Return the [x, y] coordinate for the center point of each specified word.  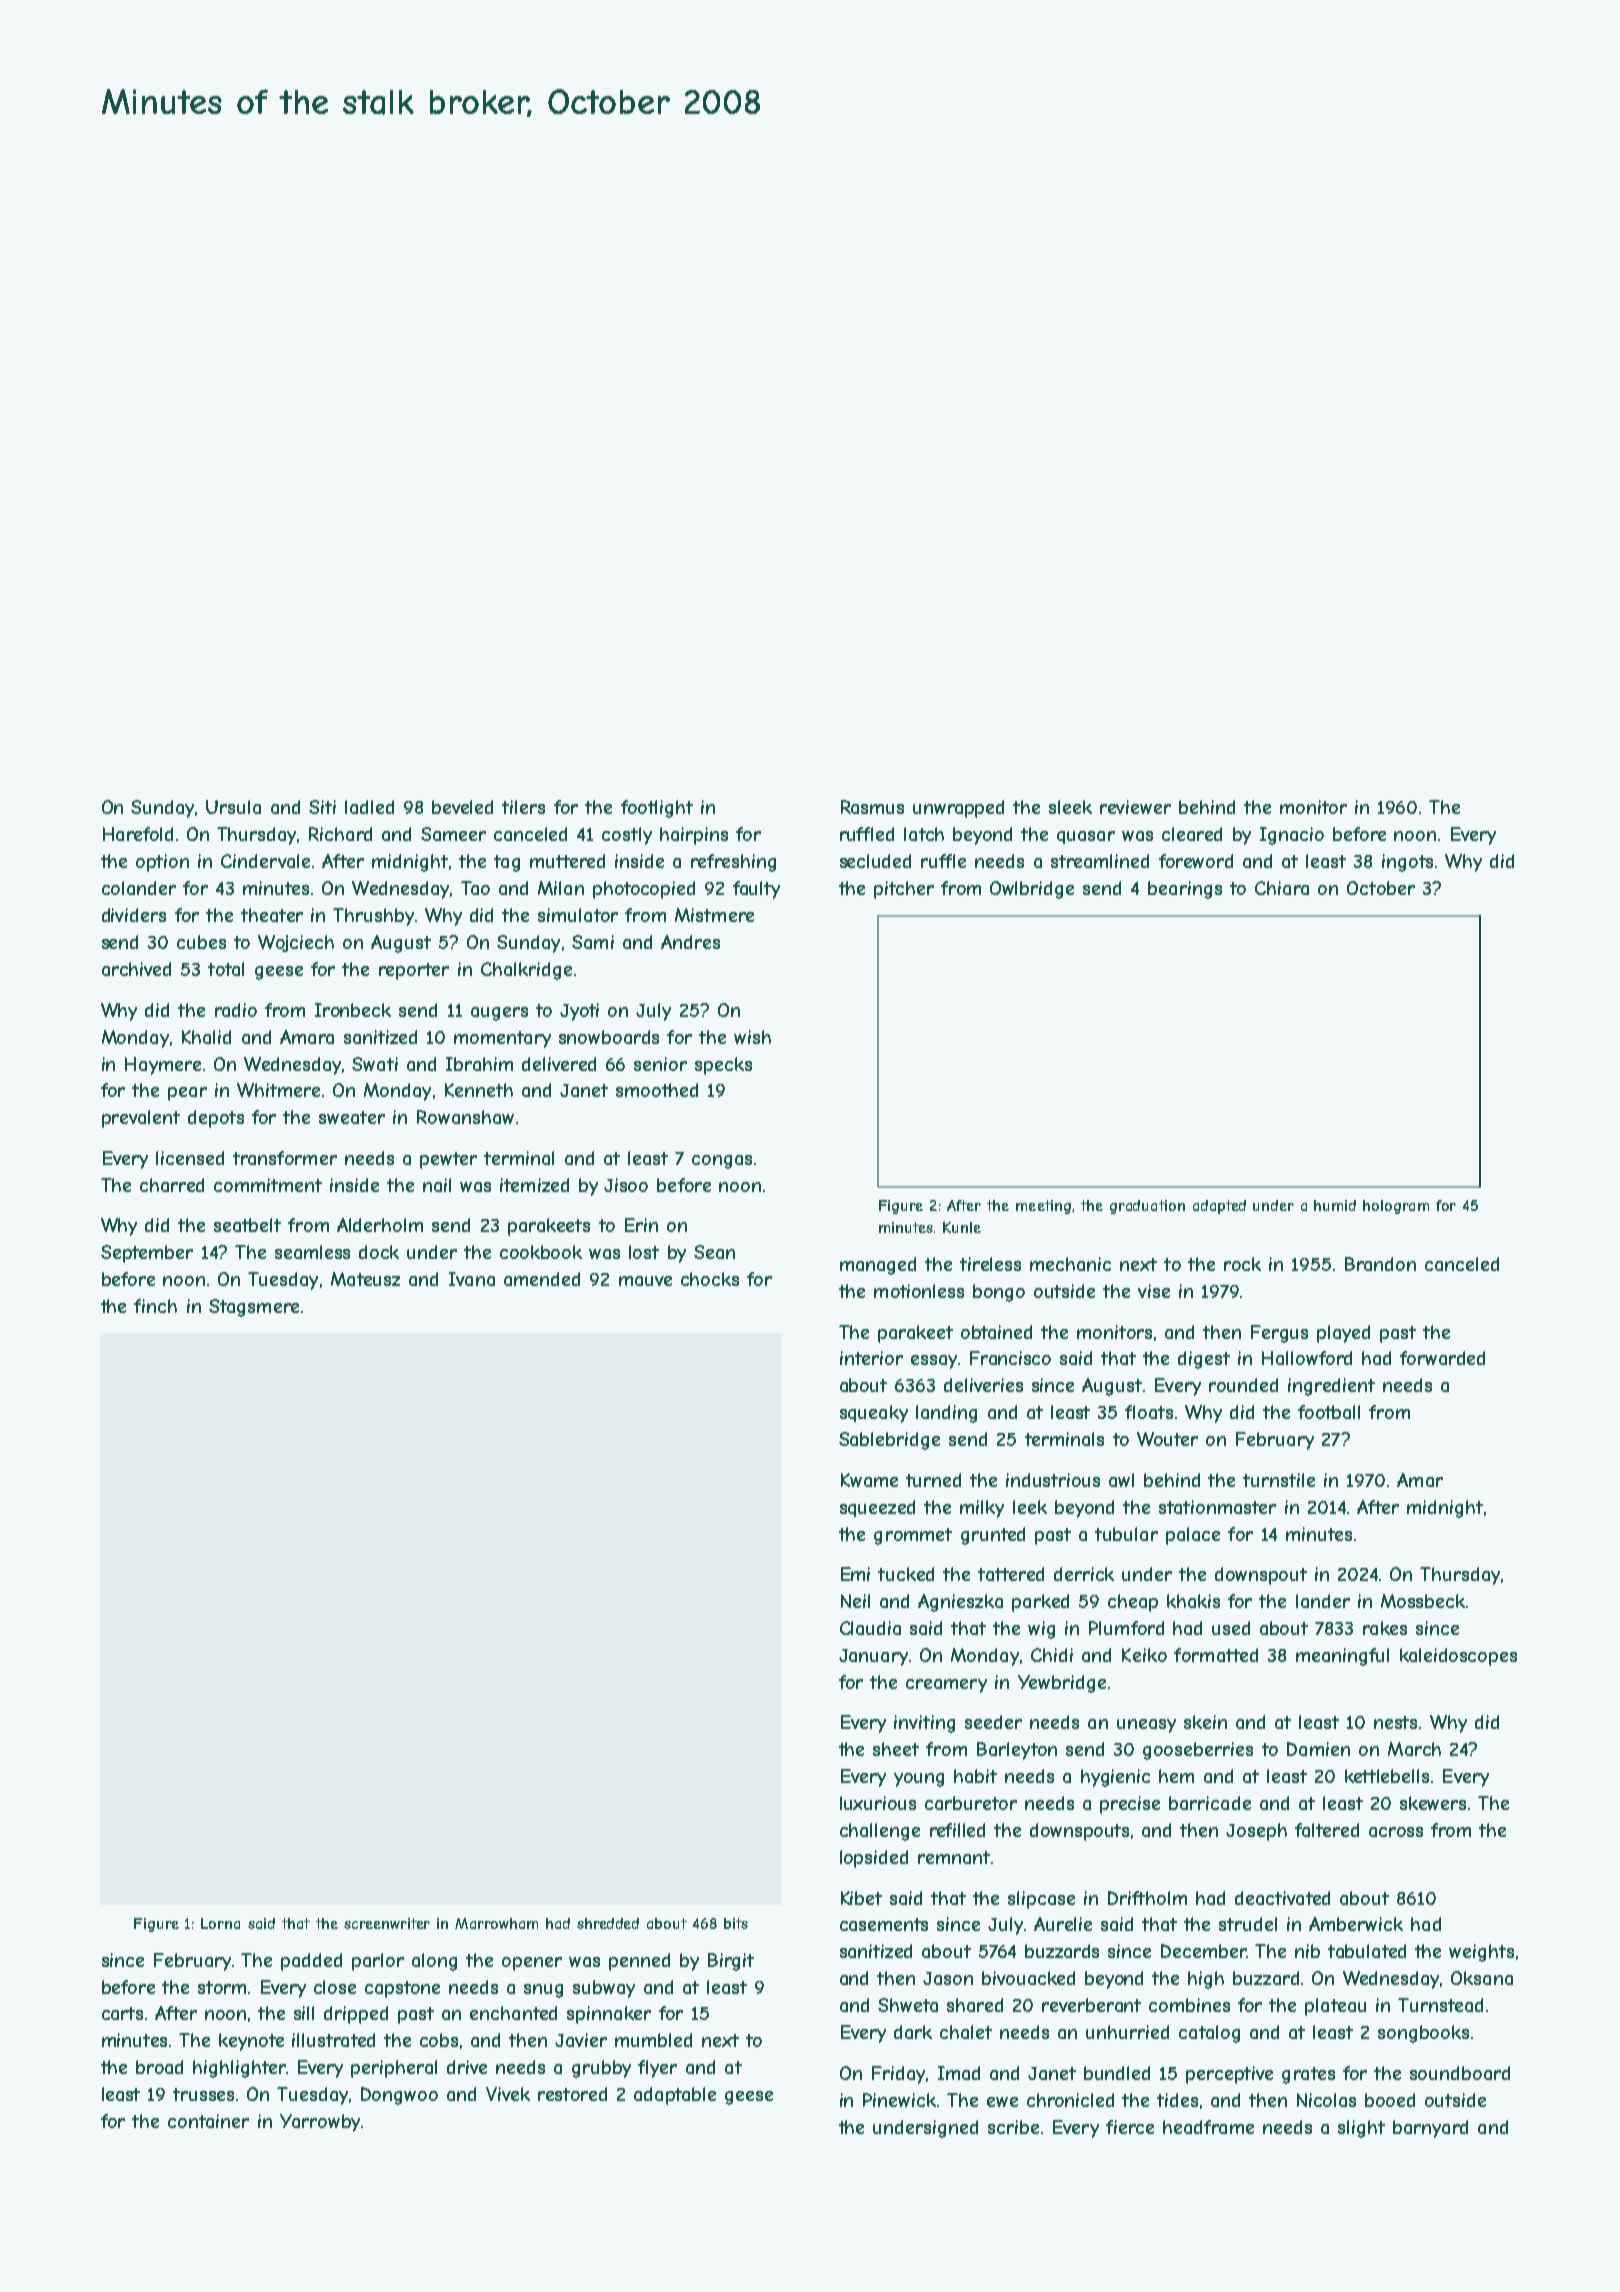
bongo [999, 1293]
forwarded [1442, 1358]
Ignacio [1292, 836]
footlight [657, 809]
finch [155, 1306]
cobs [439, 2040]
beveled [462, 807]
